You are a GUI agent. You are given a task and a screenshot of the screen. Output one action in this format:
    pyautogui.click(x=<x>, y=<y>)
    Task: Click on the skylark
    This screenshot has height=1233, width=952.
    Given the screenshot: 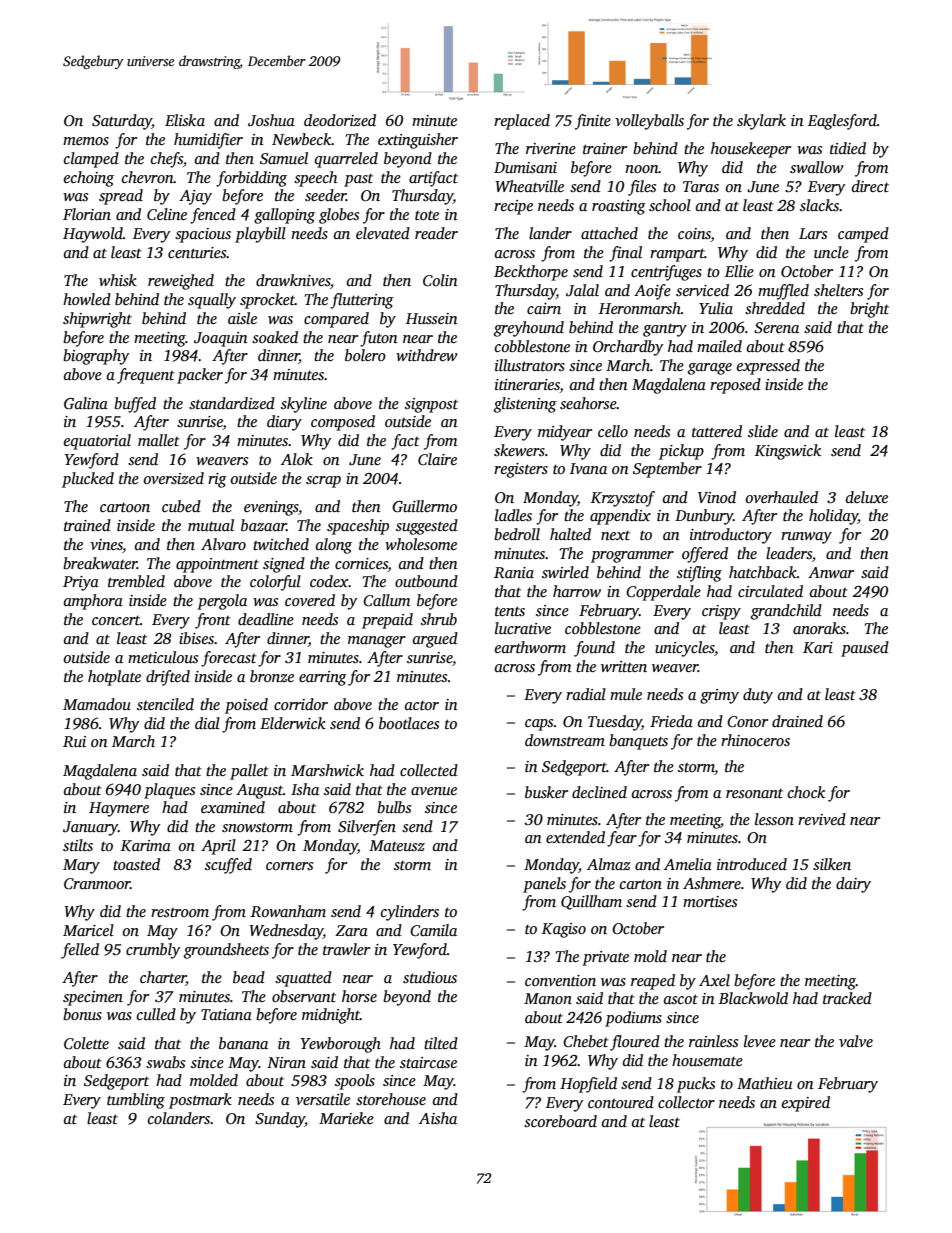 What is the action you would take?
    pyautogui.click(x=761, y=122)
